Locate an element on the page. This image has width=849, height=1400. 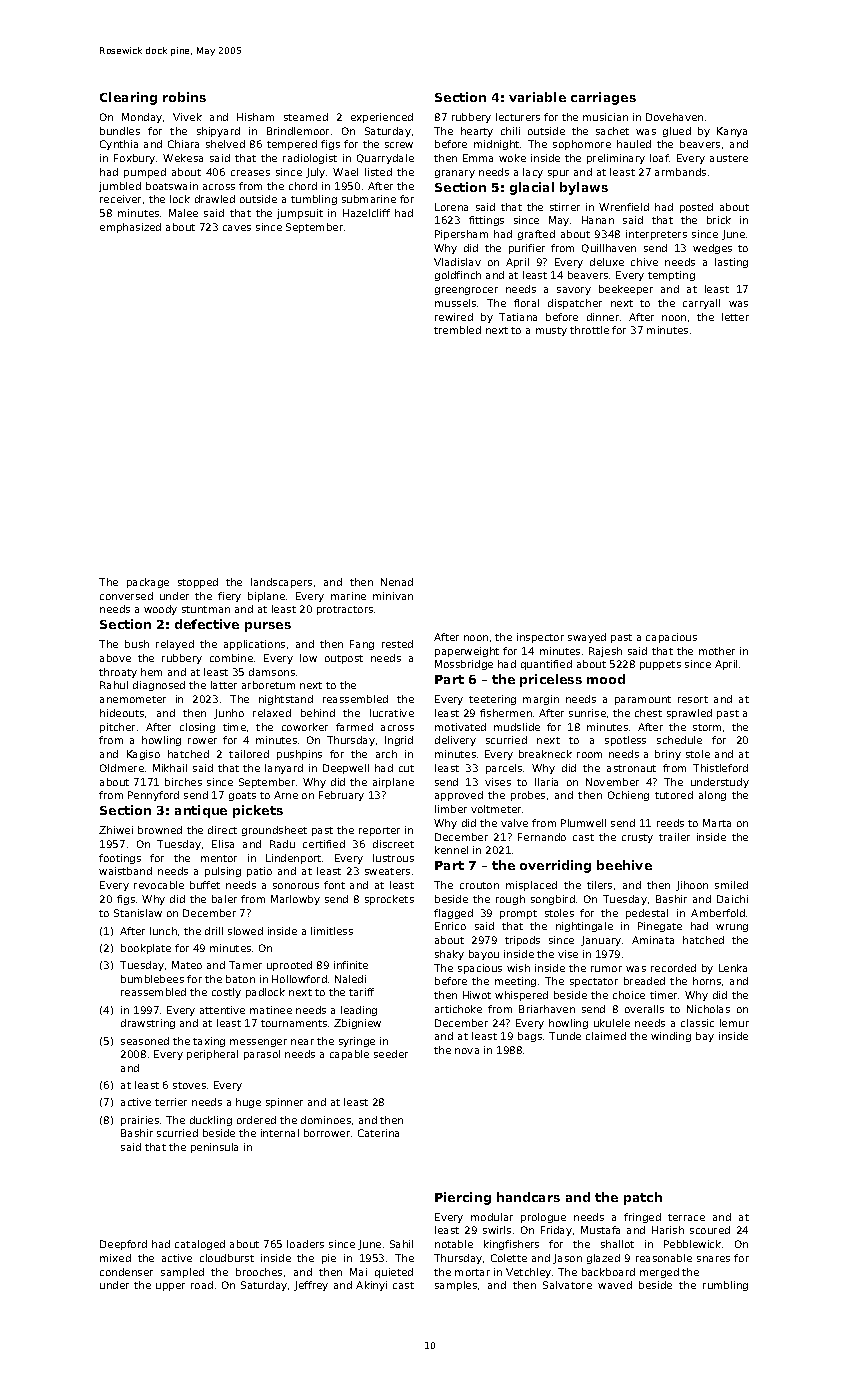
variable is located at coordinates (537, 97).
